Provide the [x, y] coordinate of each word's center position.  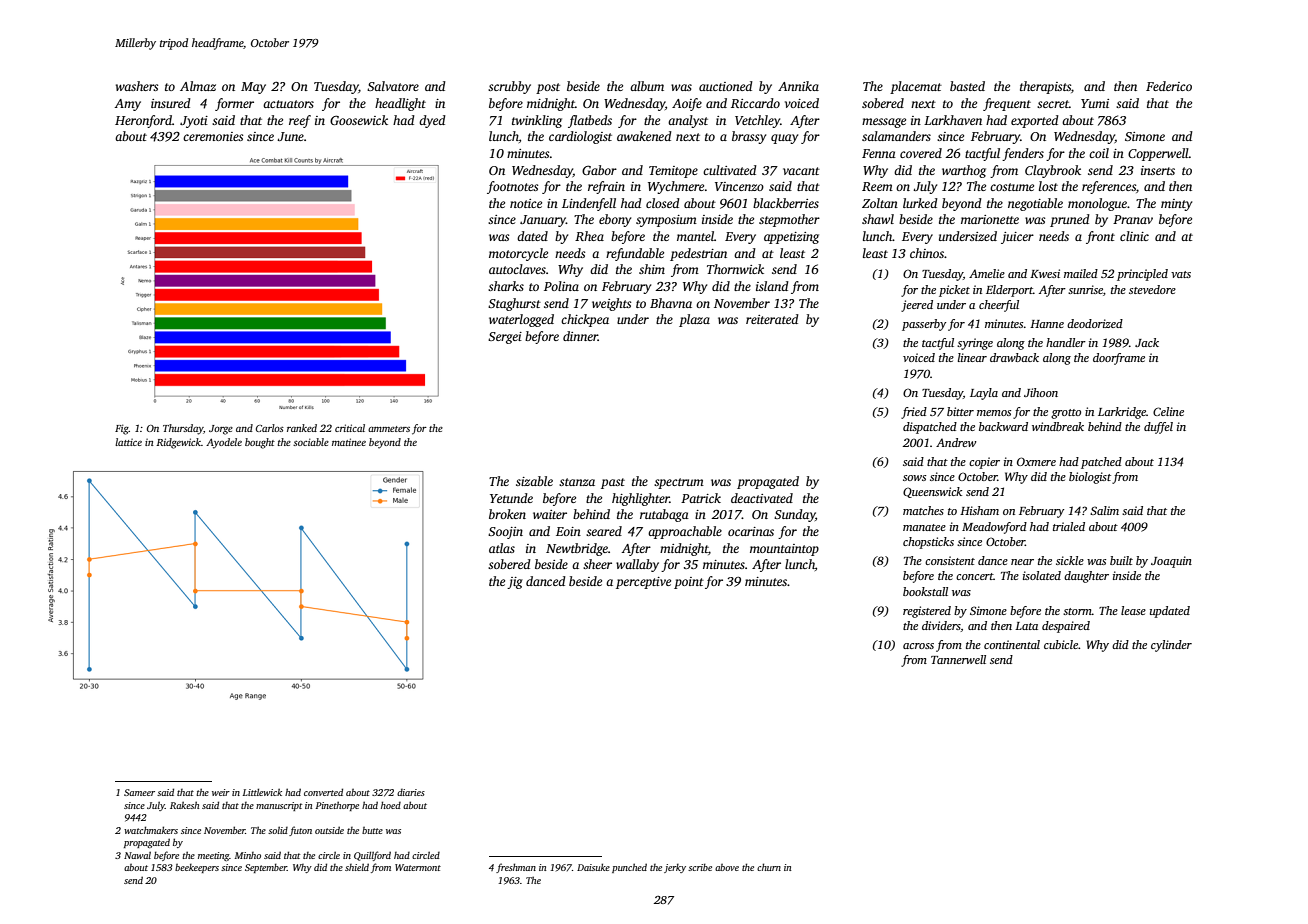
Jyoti [194, 122]
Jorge [221, 430]
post [548, 88]
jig [515, 583]
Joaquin [1171, 562]
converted [323, 792]
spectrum [679, 483]
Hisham [979, 510]
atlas [502, 548]
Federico [1169, 86]
